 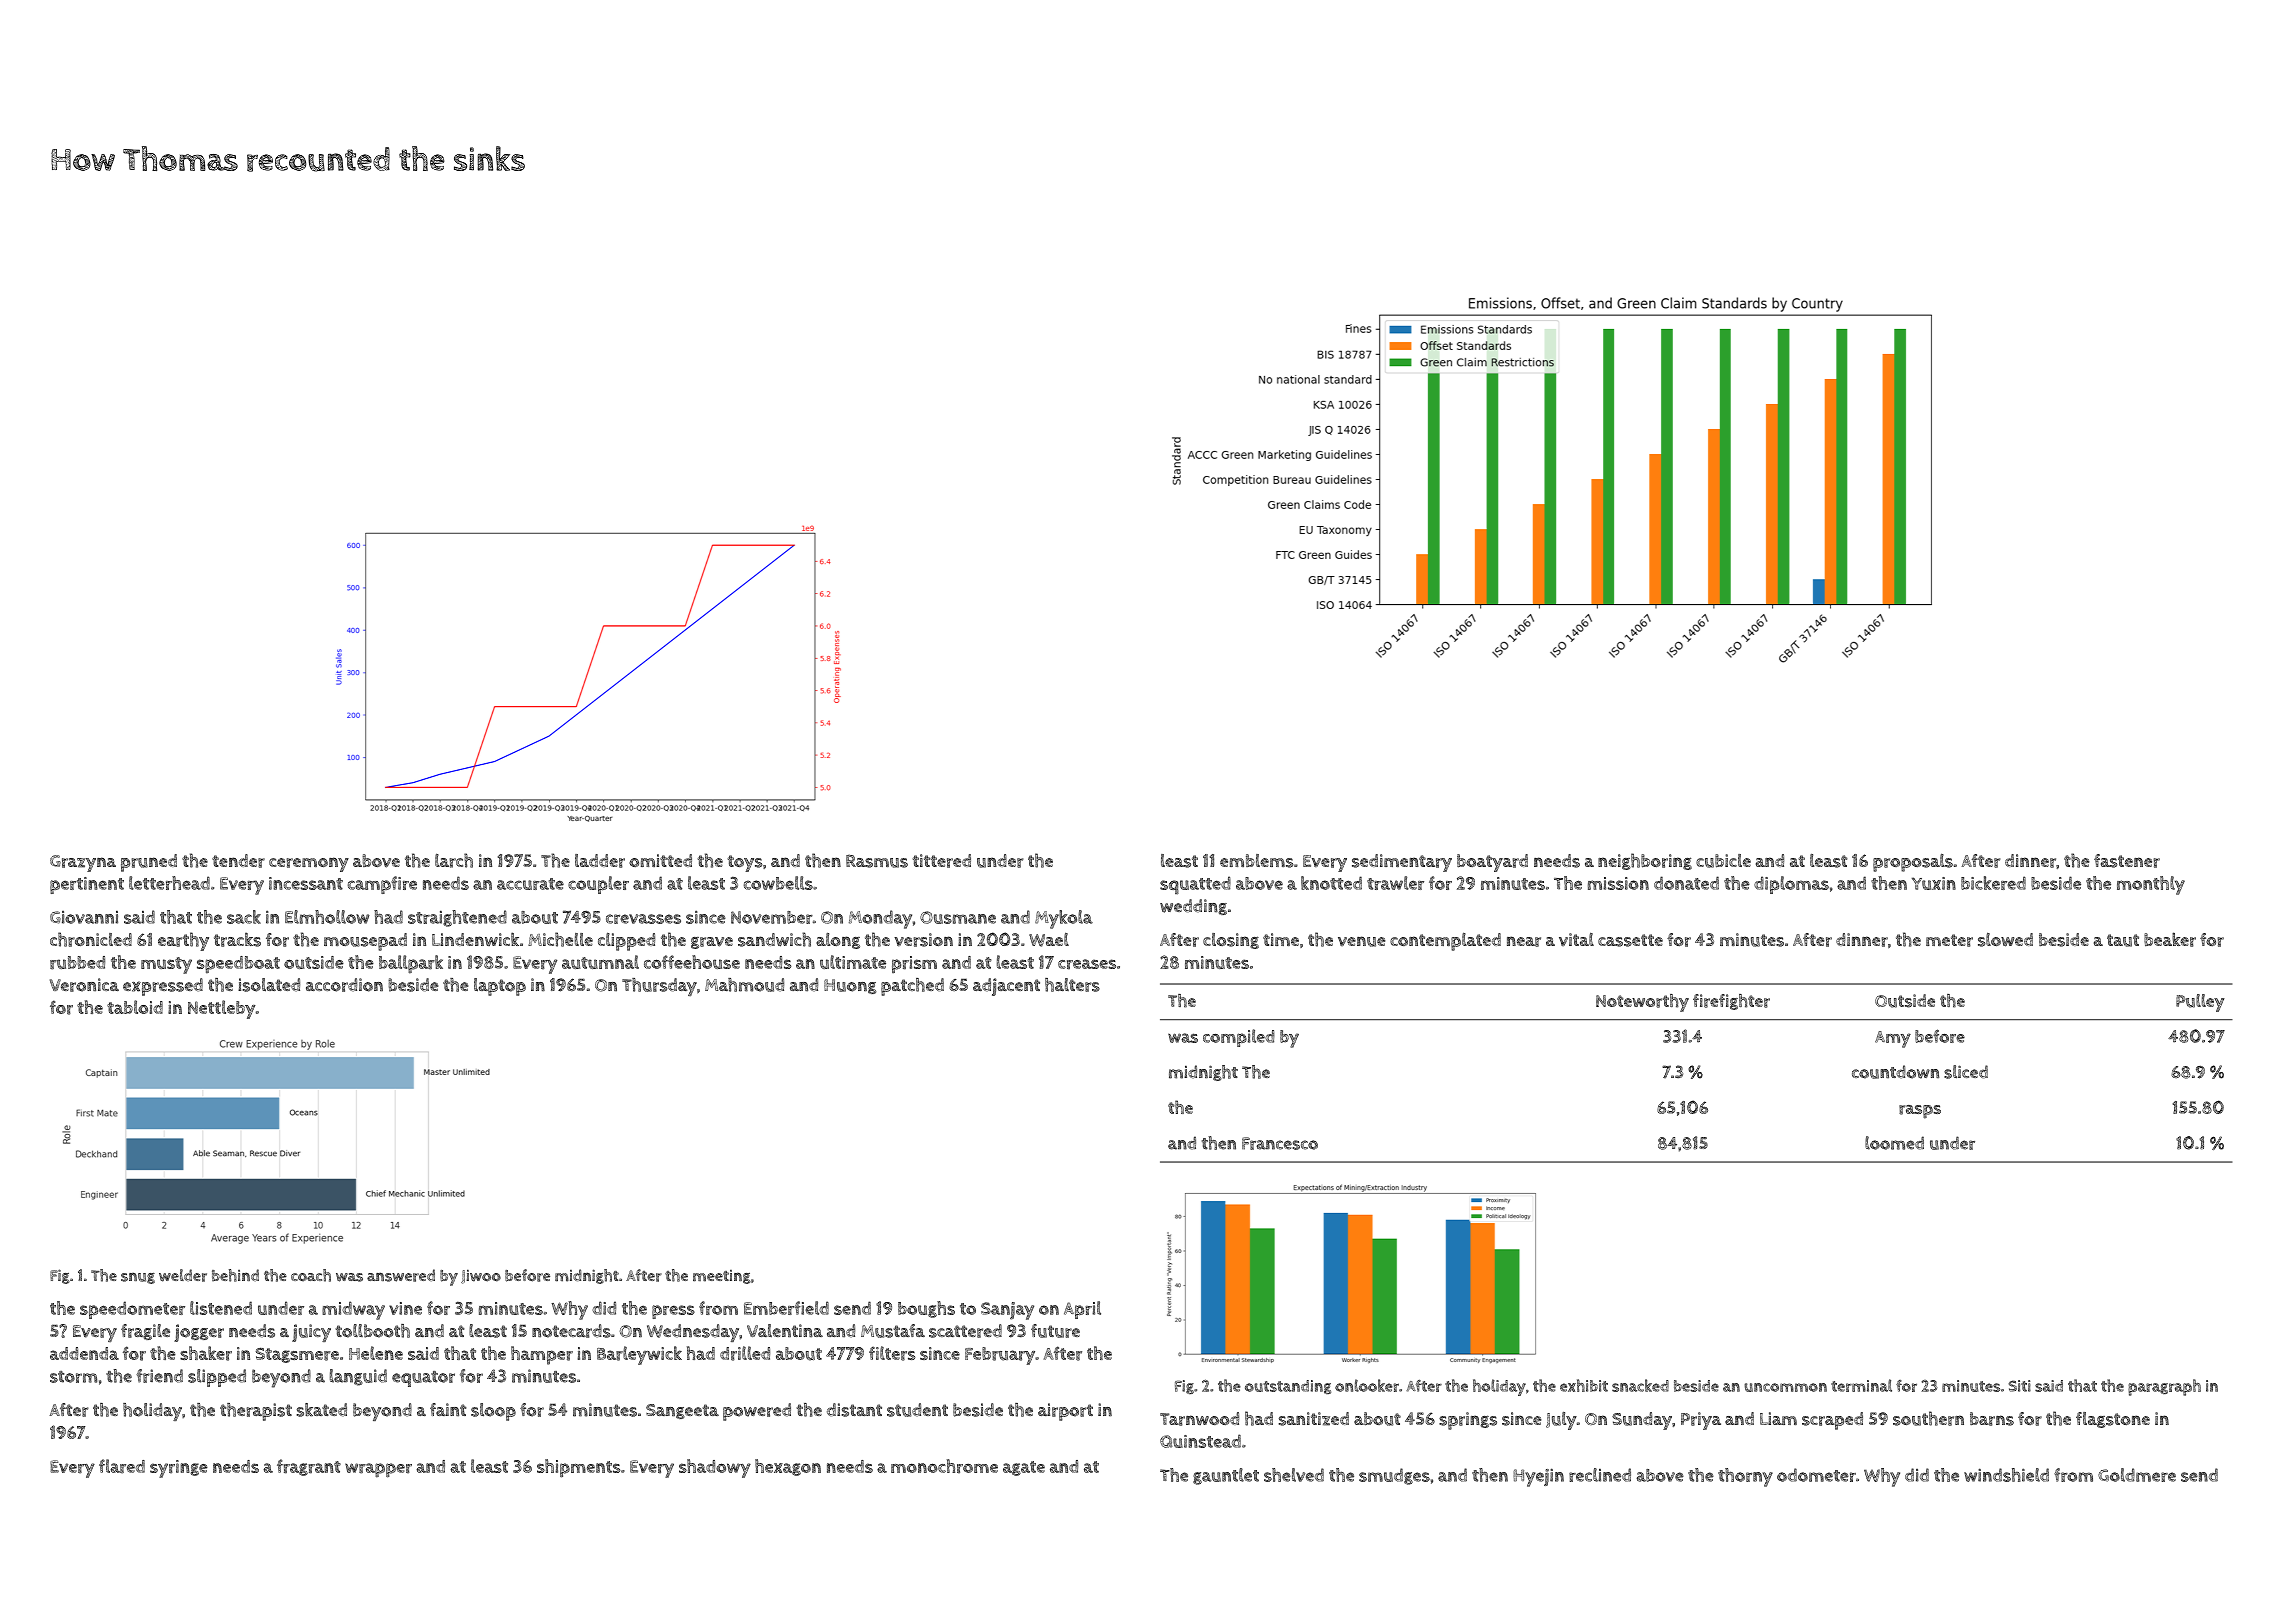 I want to click on ladder, so click(x=600, y=861).
